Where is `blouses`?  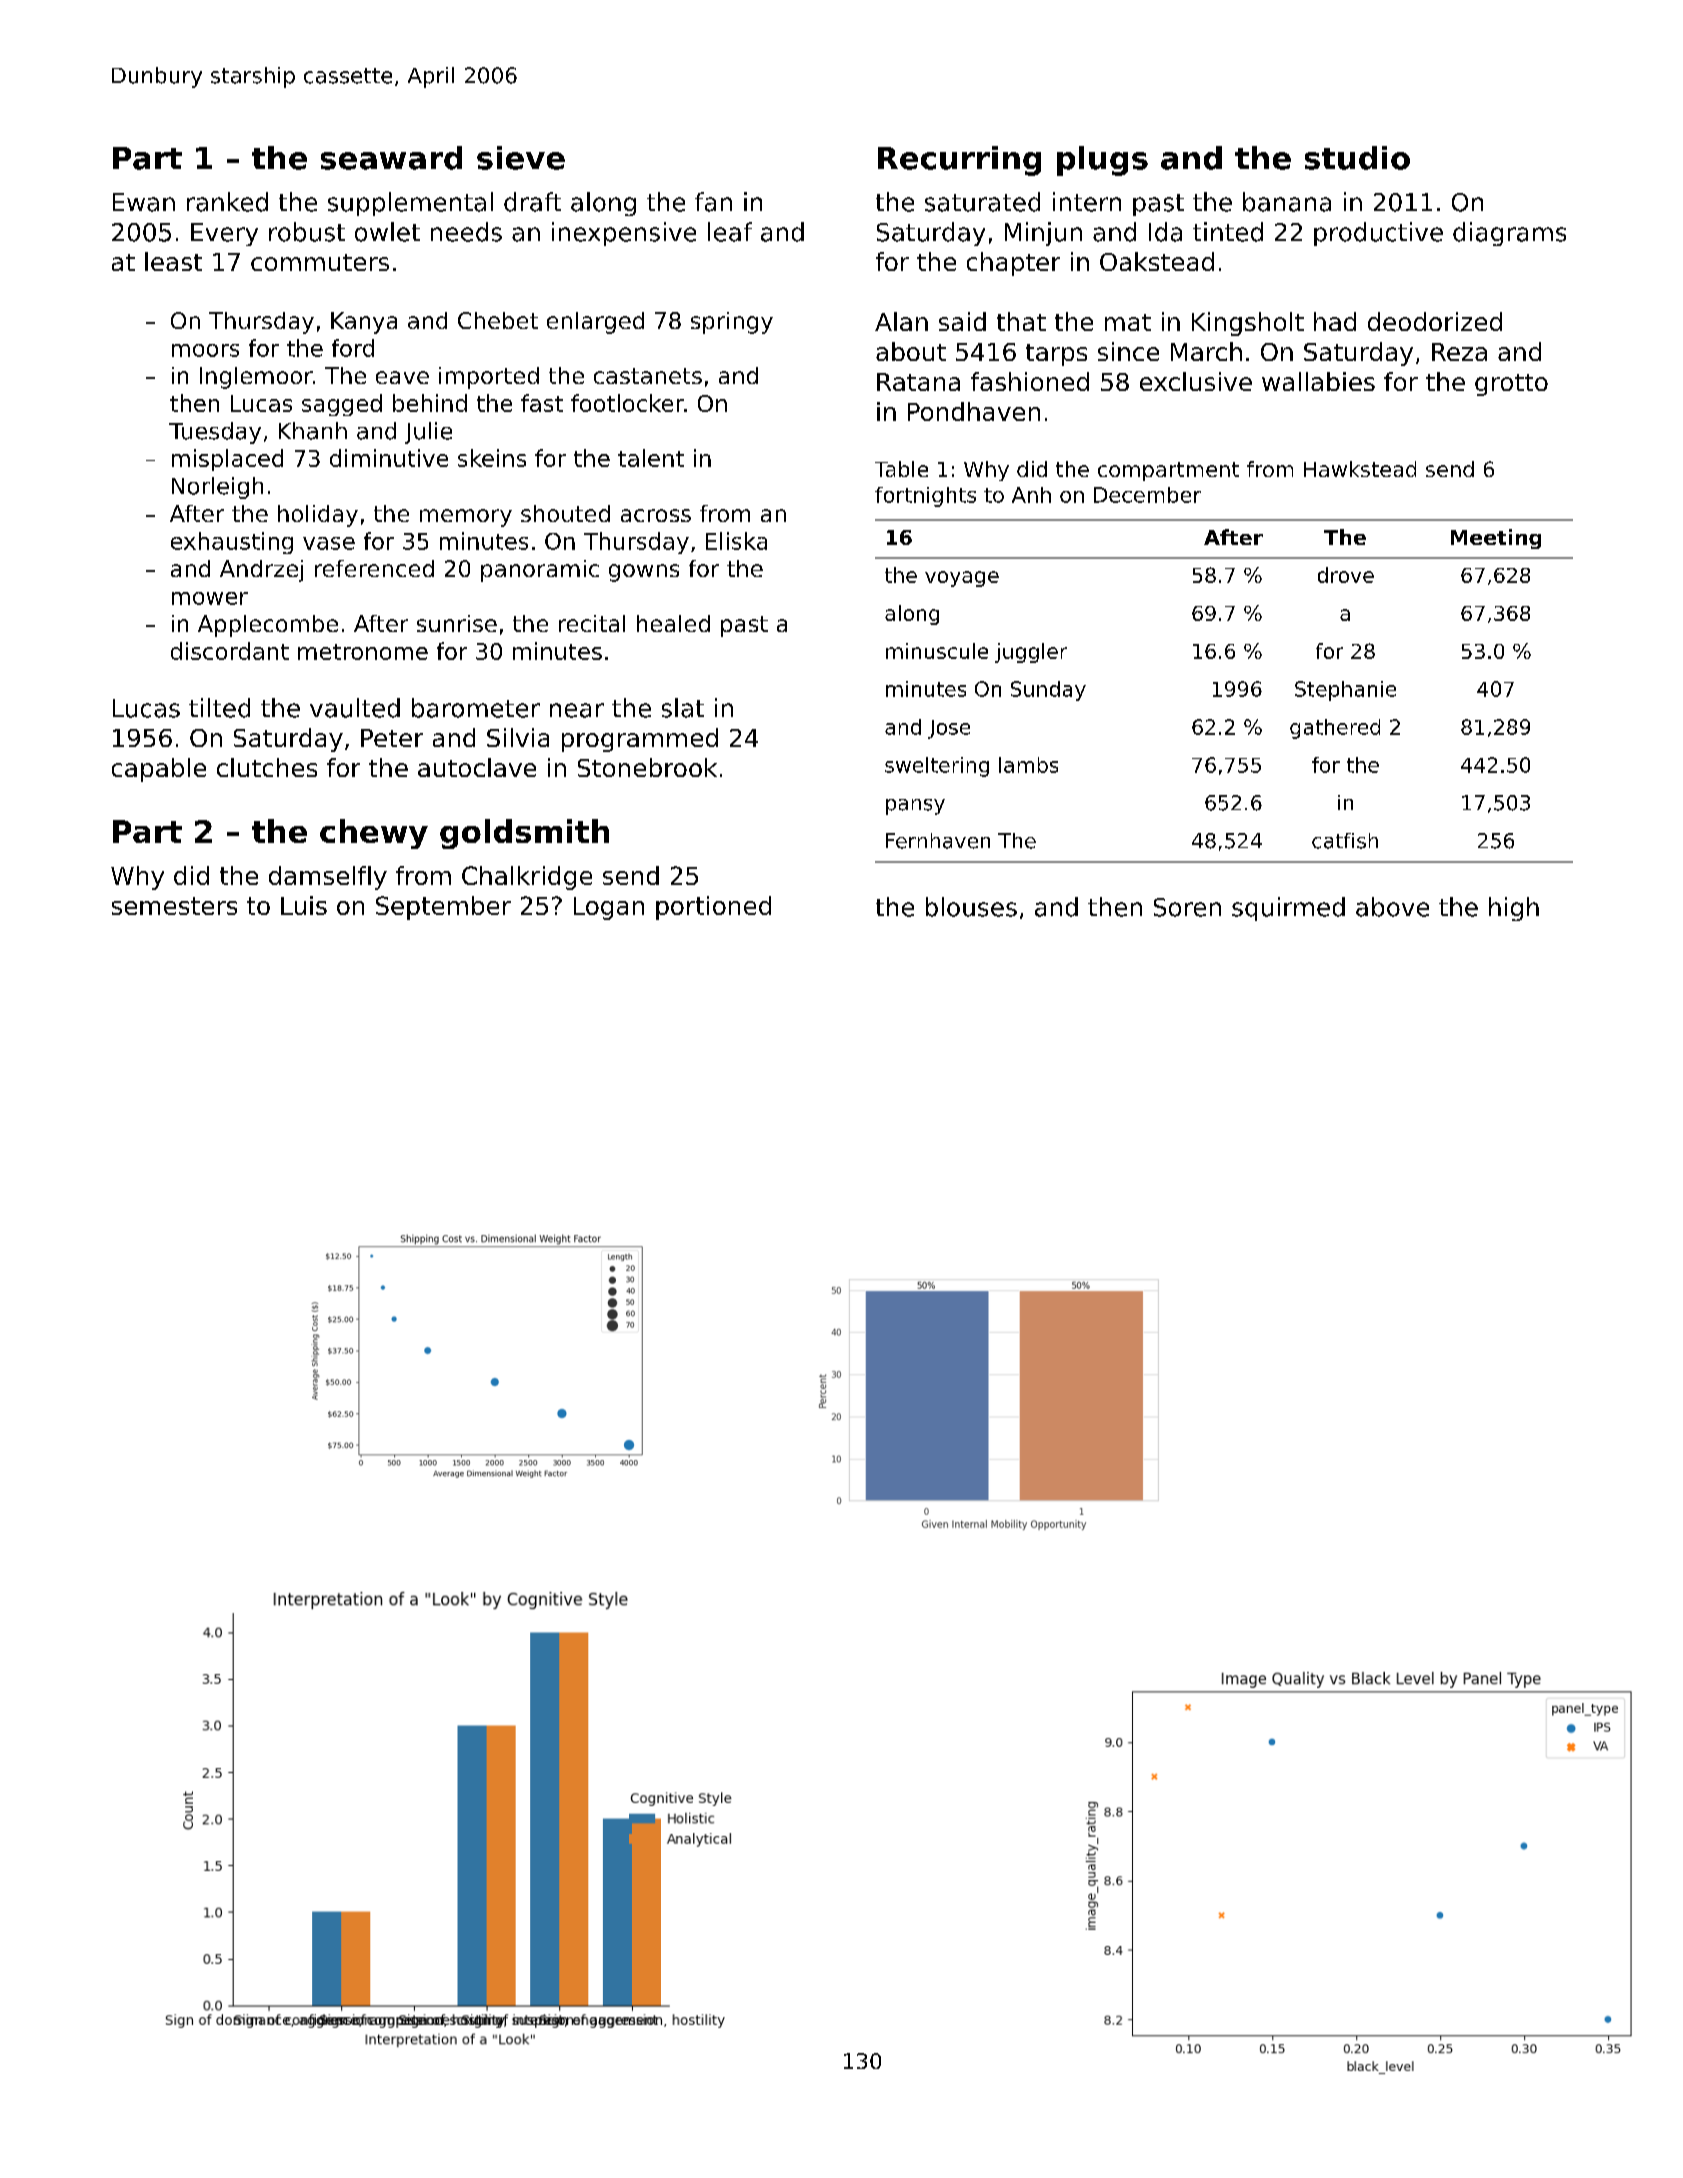 blouses is located at coordinates (971, 907).
